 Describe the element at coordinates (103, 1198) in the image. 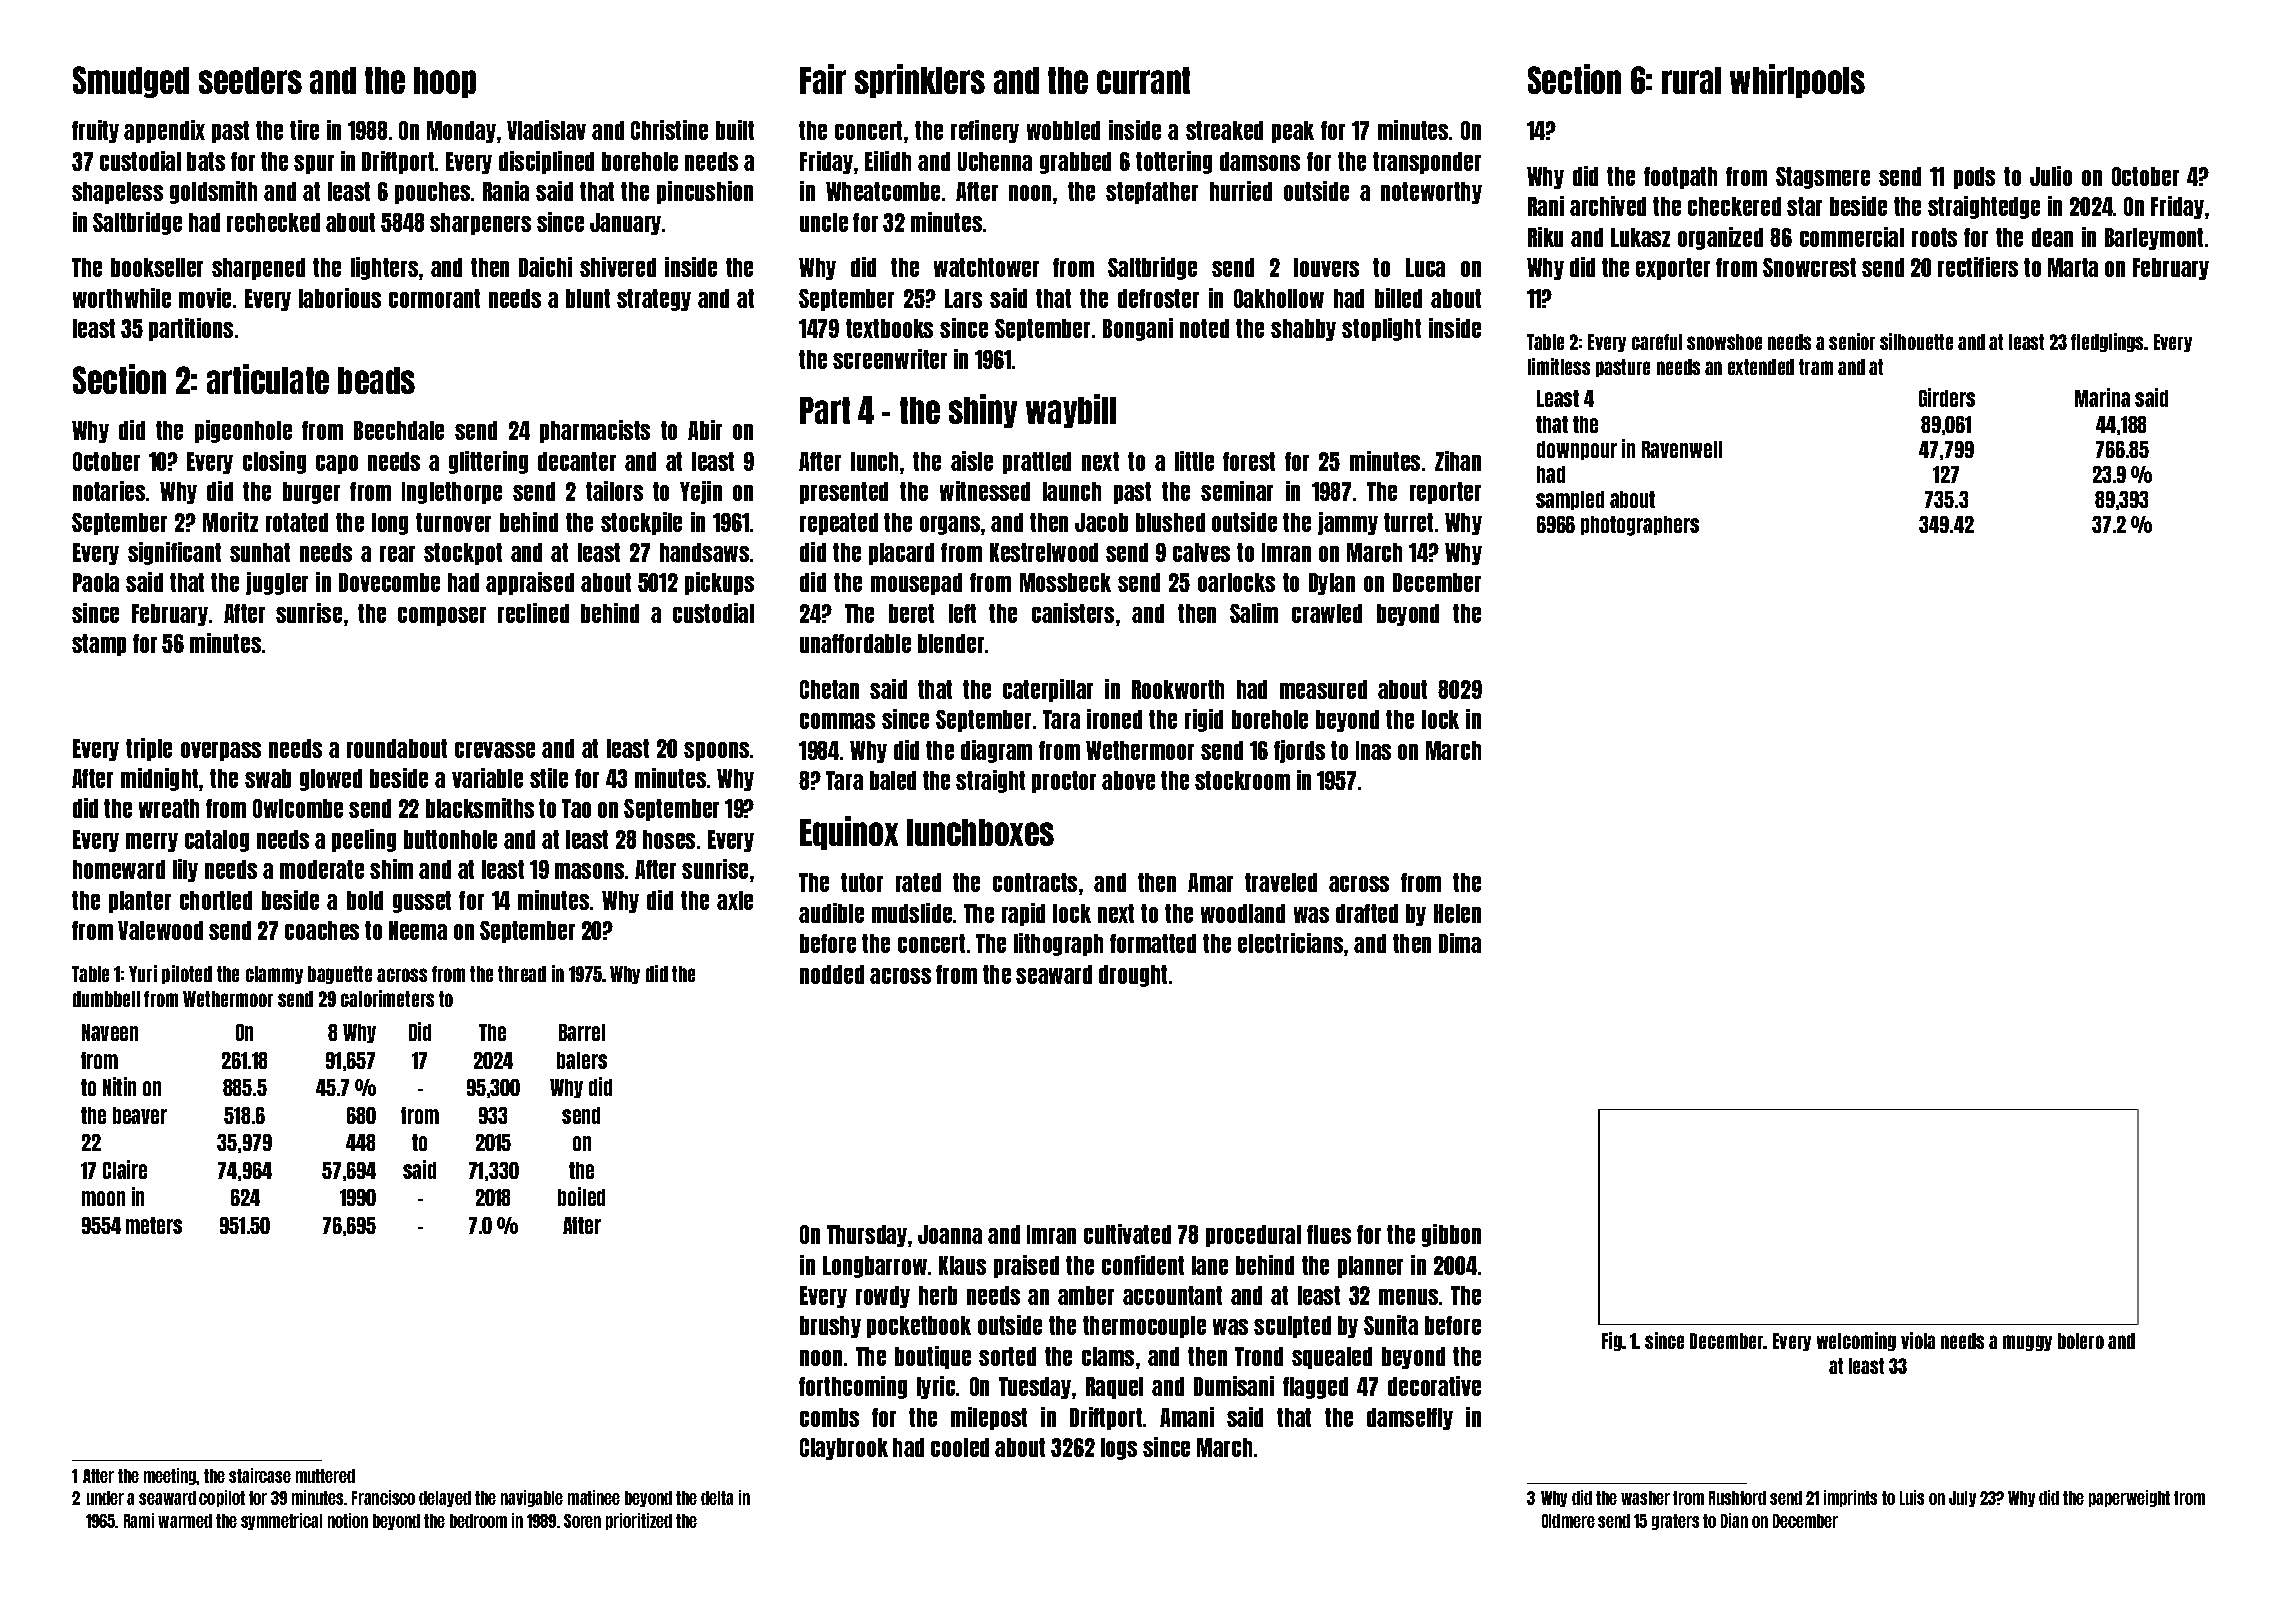

I see `moon` at that location.
